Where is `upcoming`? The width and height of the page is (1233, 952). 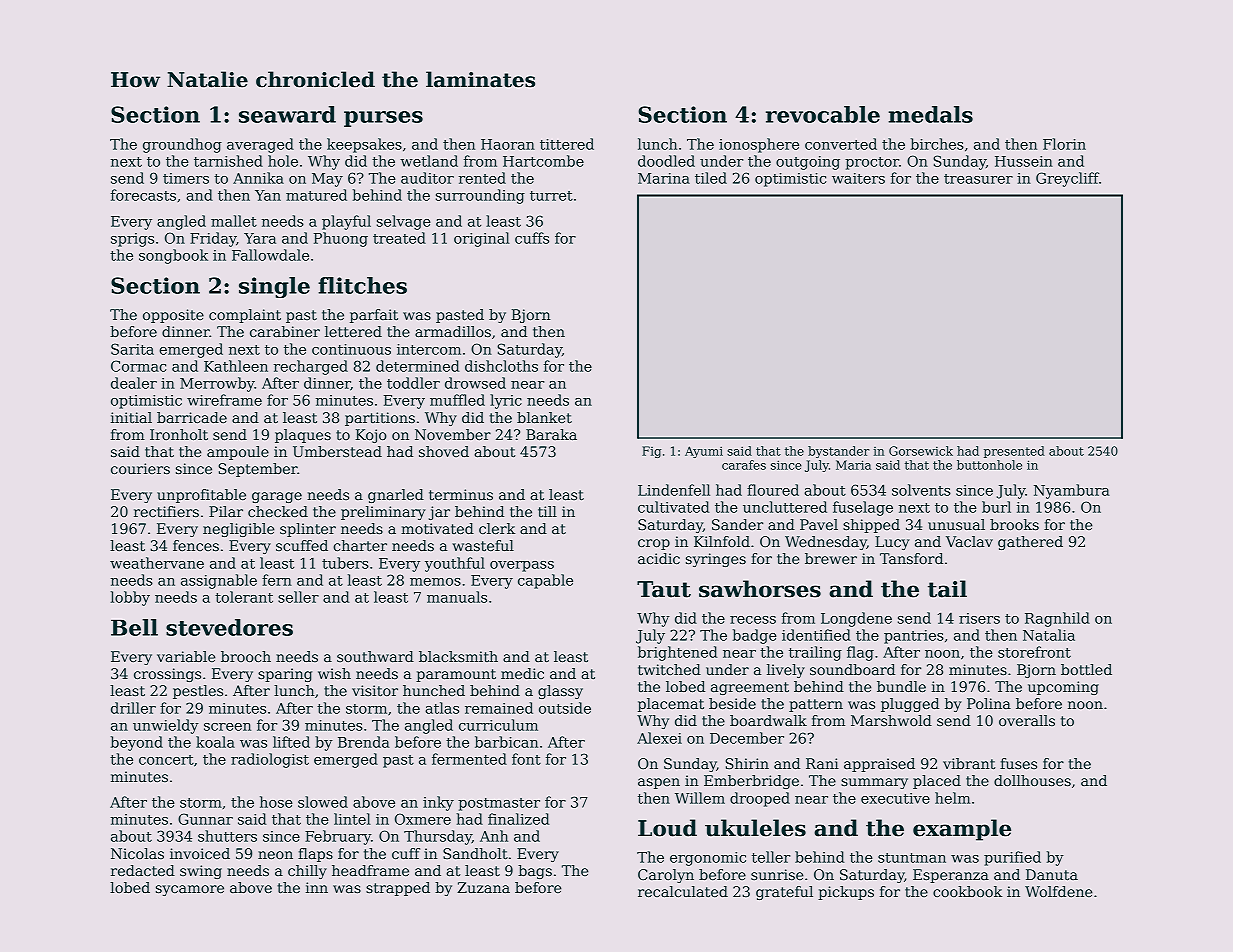
upcoming is located at coordinates (1063, 688).
